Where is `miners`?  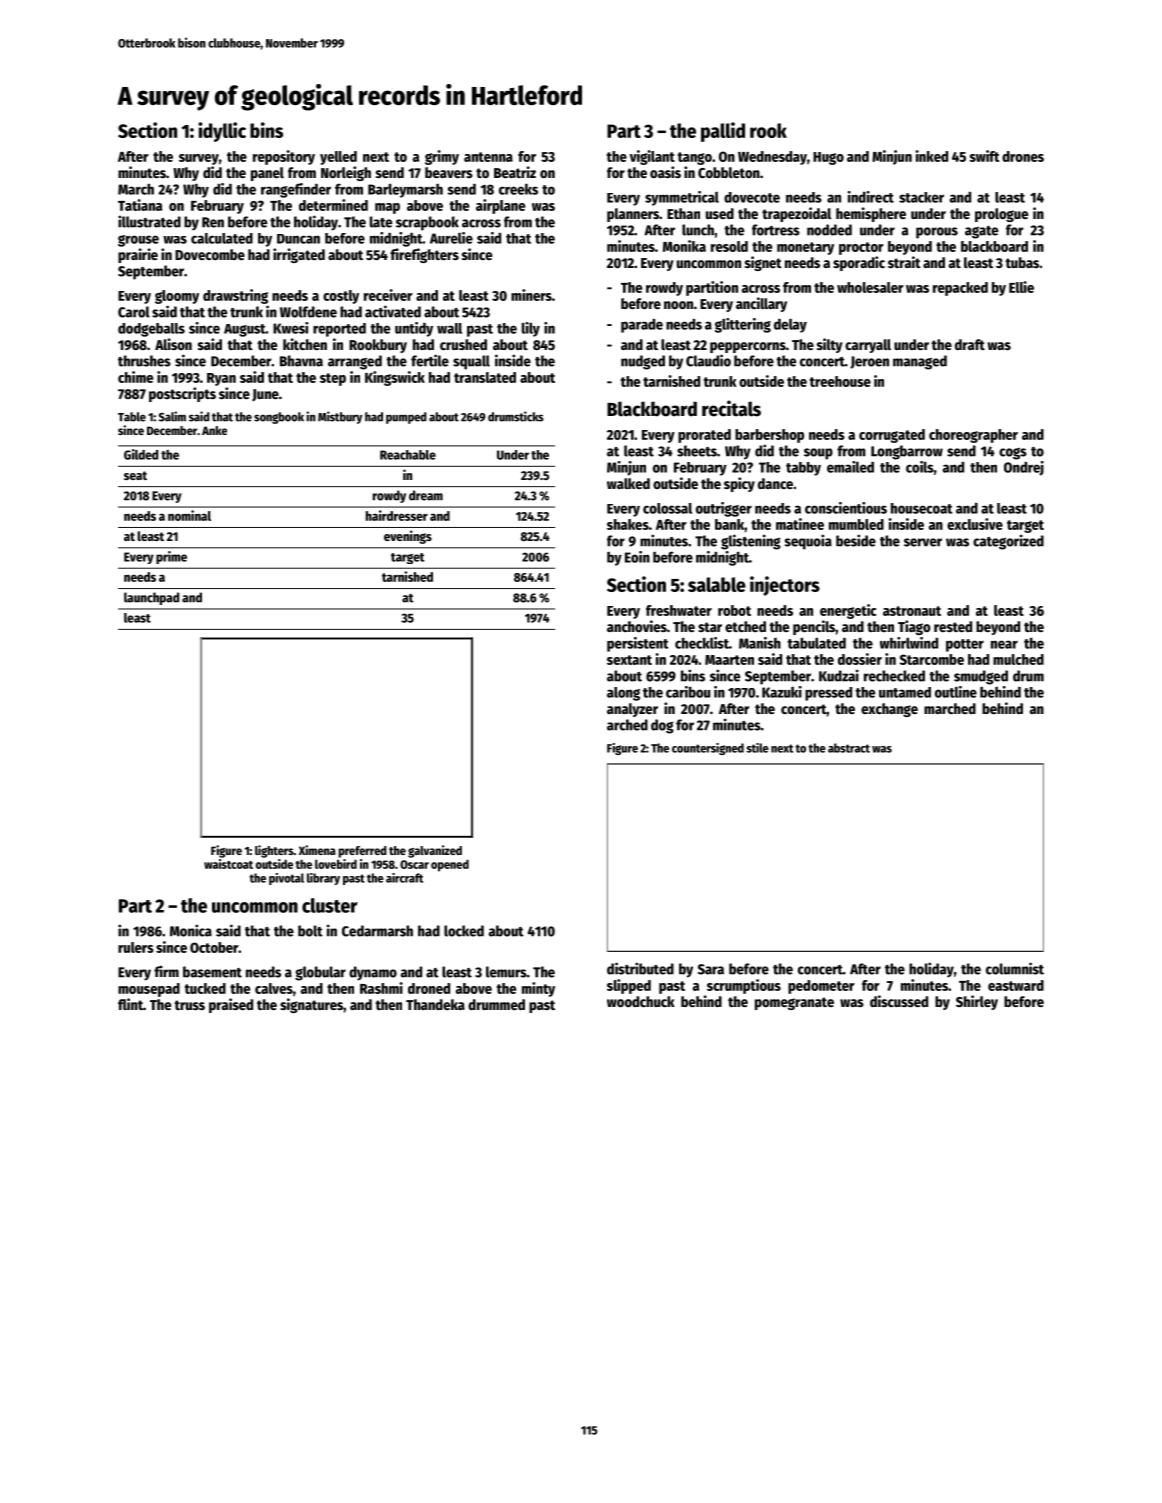 miners is located at coordinates (531, 295).
